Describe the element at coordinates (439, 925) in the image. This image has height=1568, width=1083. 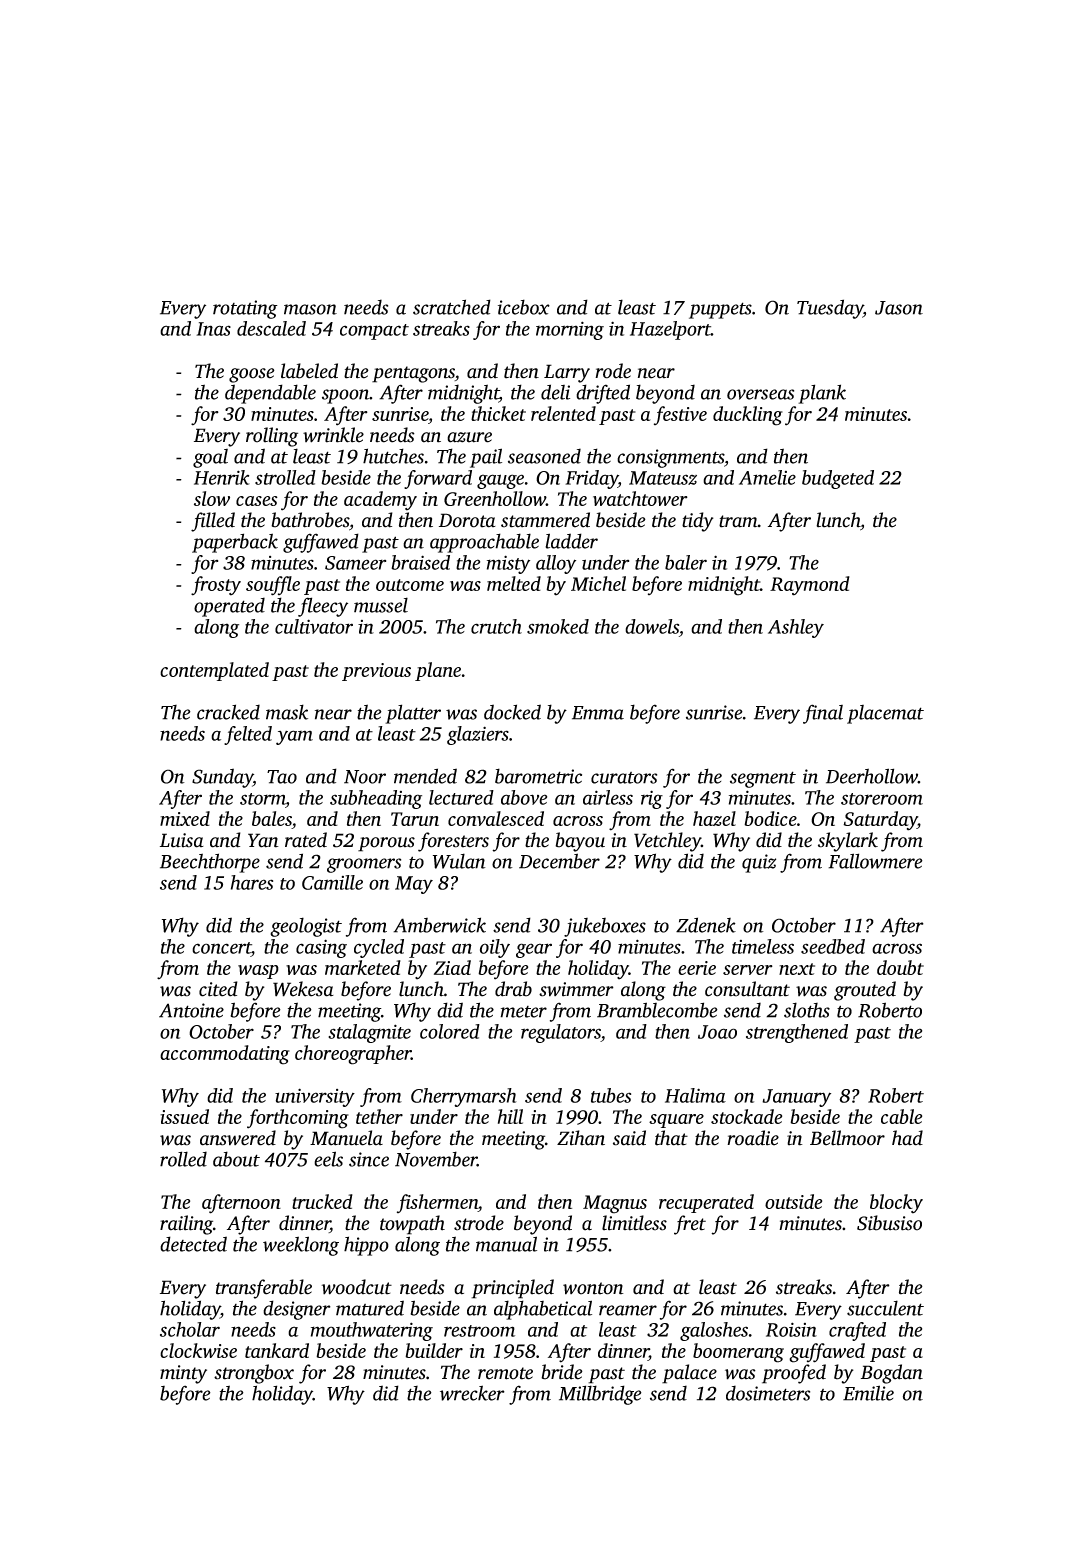
I see `Amberwick` at that location.
